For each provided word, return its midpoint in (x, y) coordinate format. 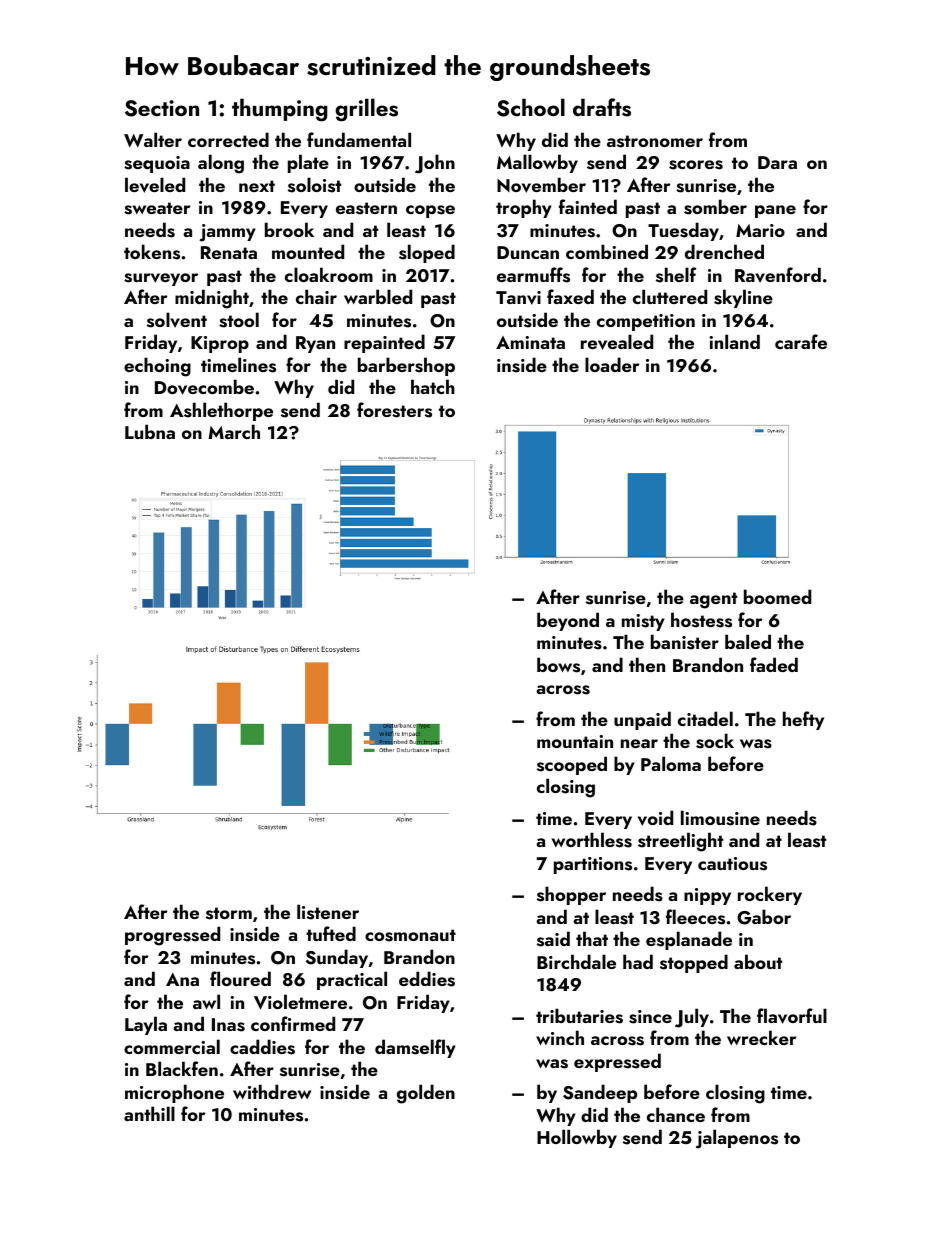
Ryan (315, 344)
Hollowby (577, 1138)
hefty (803, 720)
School (531, 107)
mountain (575, 741)
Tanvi (518, 298)
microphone (174, 1093)
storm (229, 913)
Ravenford (778, 275)
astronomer (655, 141)
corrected (228, 139)
